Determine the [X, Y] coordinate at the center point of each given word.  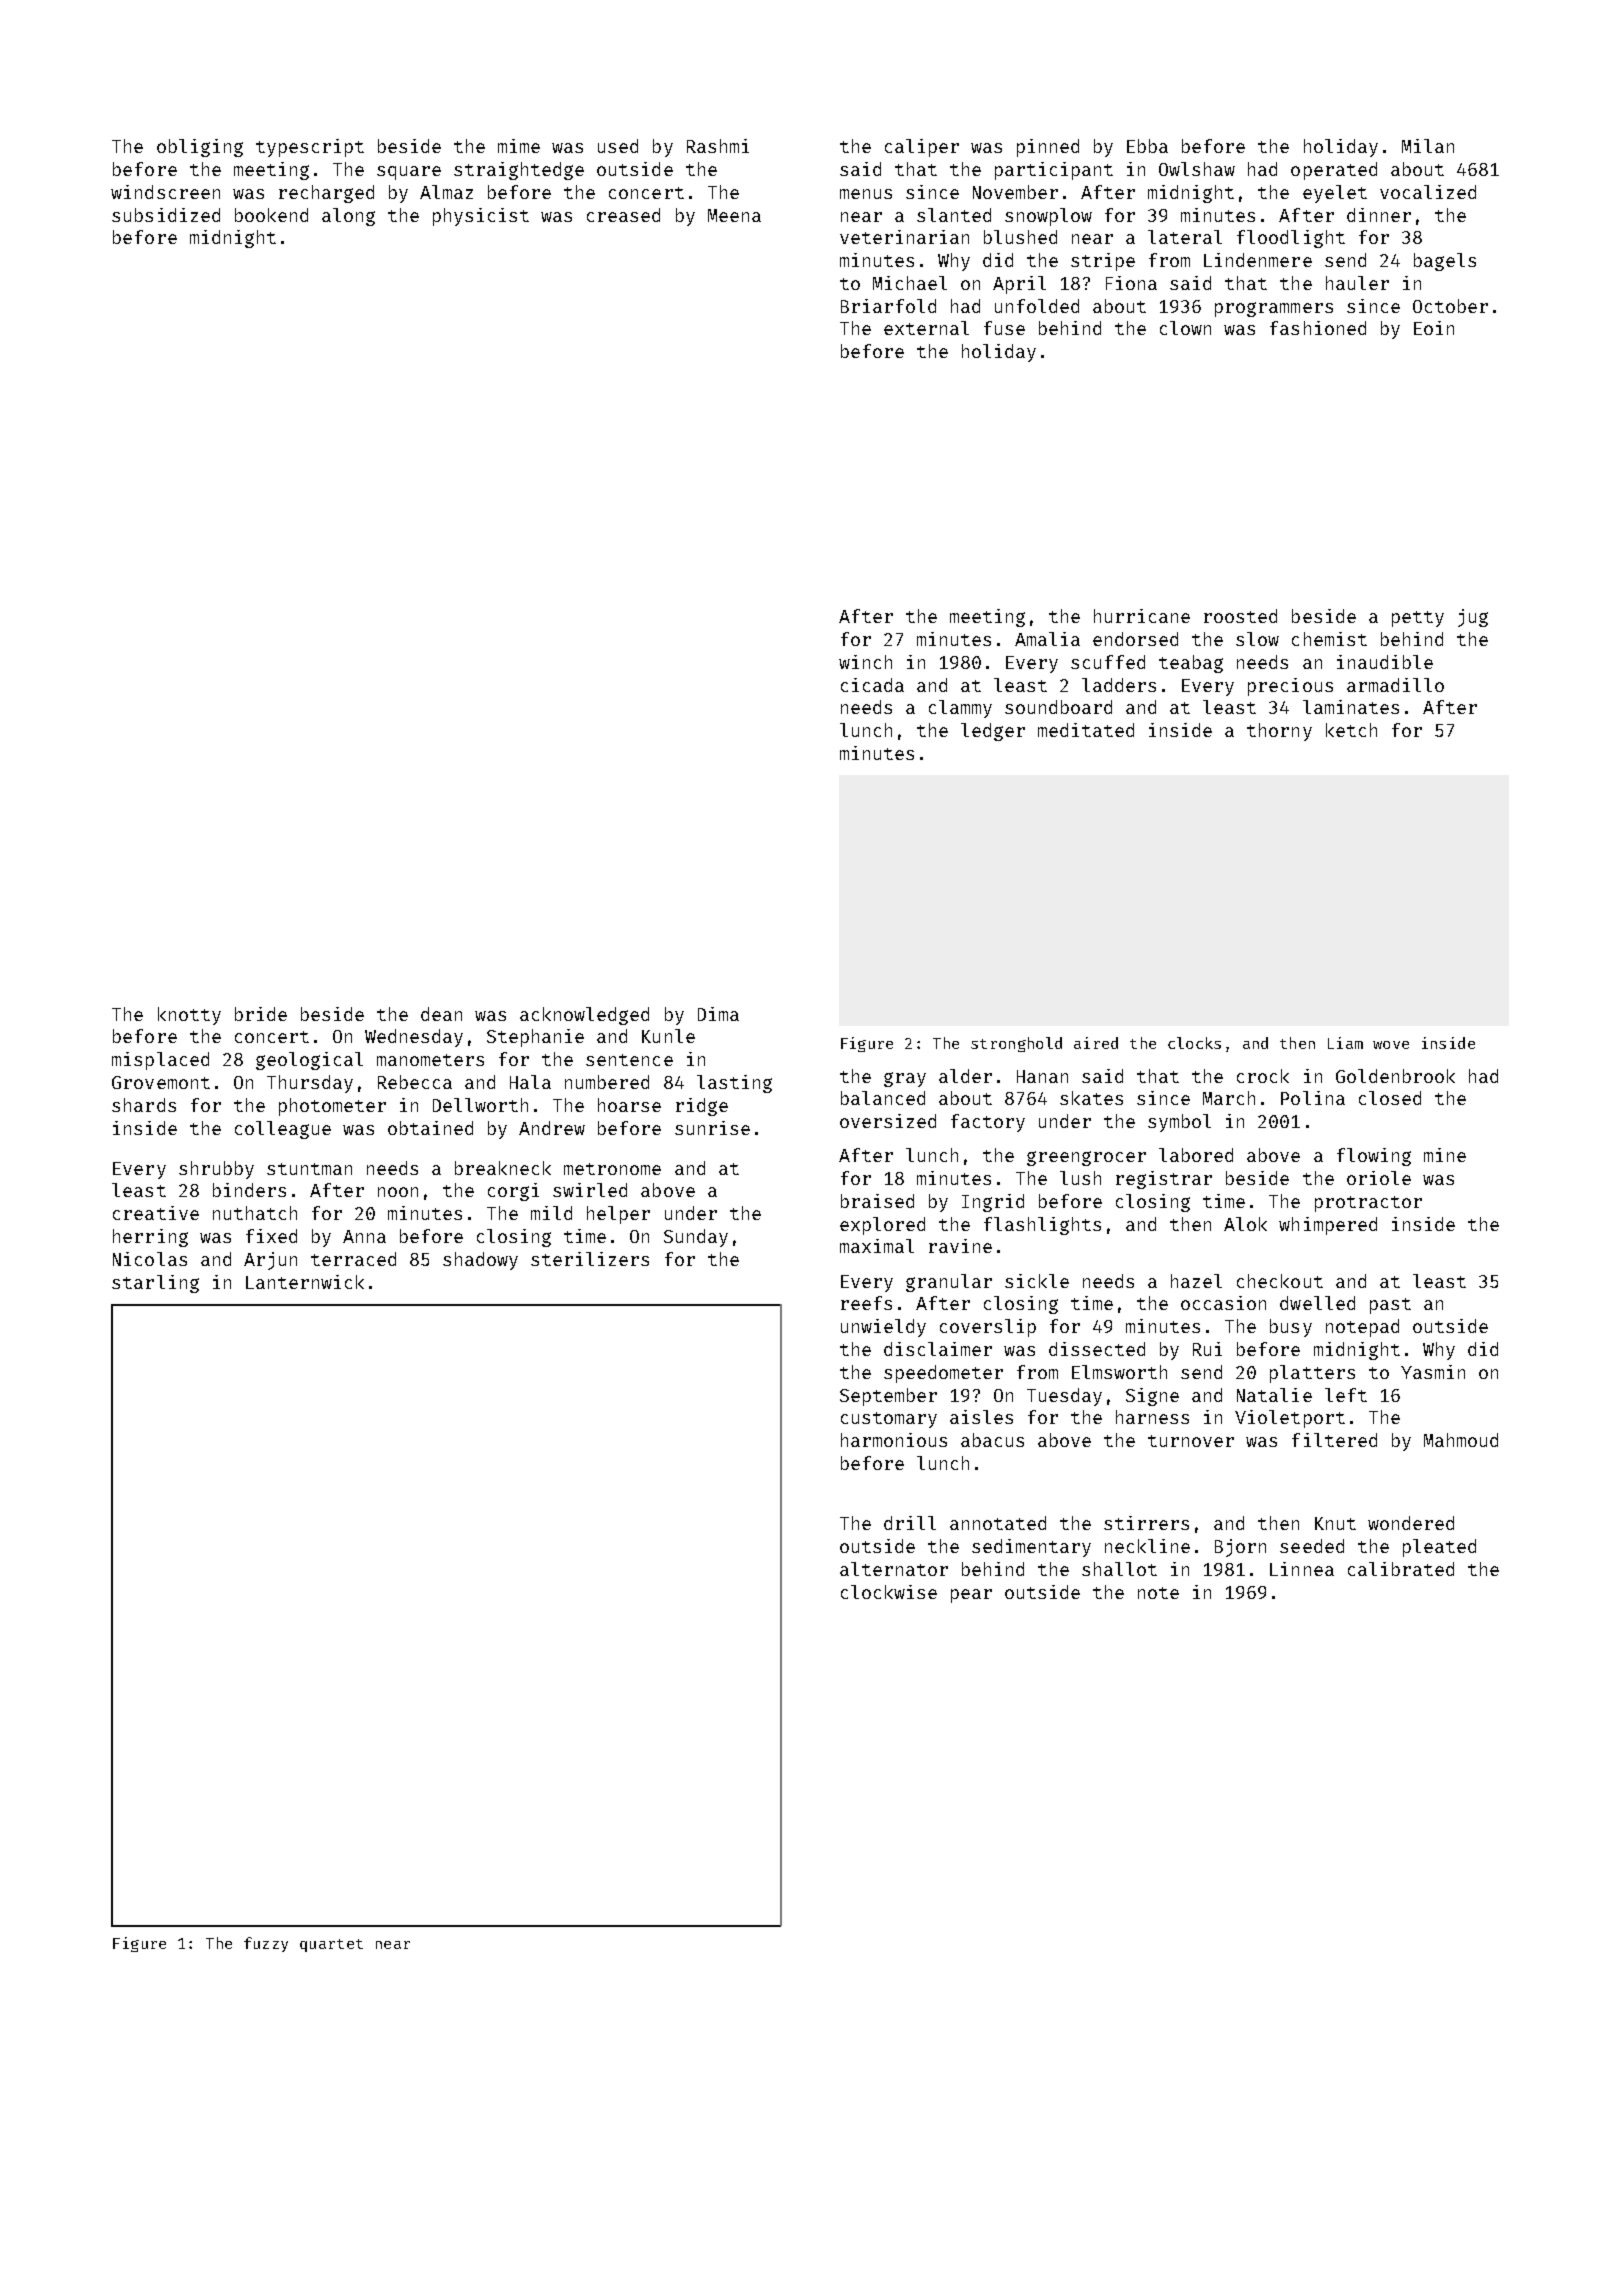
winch [865, 662]
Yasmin [1433, 1372]
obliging [200, 148]
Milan [1428, 146]
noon [398, 1192]
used [618, 146]
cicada [872, 685]
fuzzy [266, 1944]
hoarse [629, 1105]
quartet [331, 1945]
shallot [1119, 1569]
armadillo [1395, 685]
